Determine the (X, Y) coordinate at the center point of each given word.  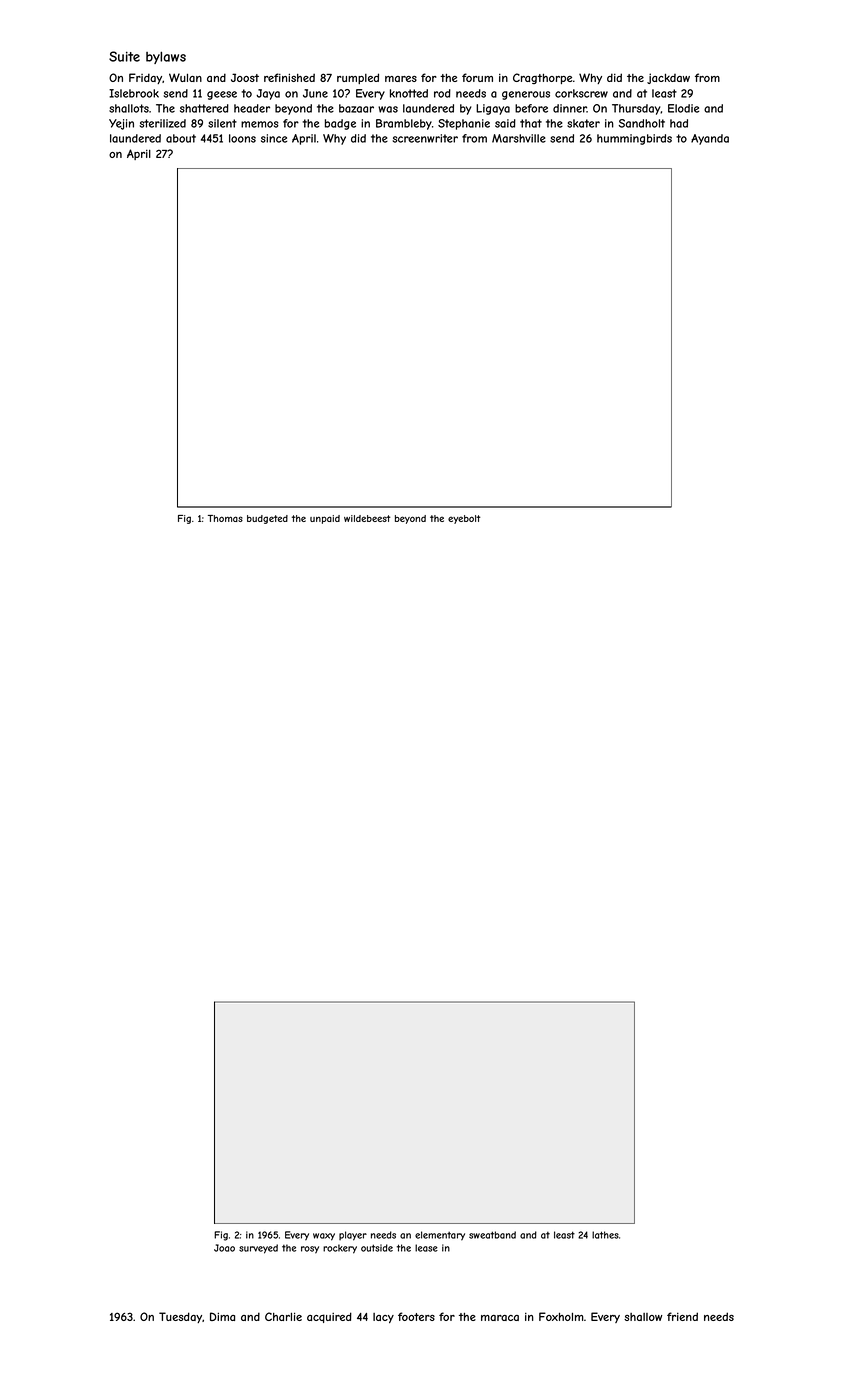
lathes (605, 1235)
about (181, 138)
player (353, 1236)
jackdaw (668, 78)
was (388, 109)
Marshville (519, 138)
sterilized (162, 123)
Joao (224, 1248)
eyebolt (464, 519)
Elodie (683, 108)
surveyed (258, 1249)
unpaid (325, 519)
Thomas (225, 518)
